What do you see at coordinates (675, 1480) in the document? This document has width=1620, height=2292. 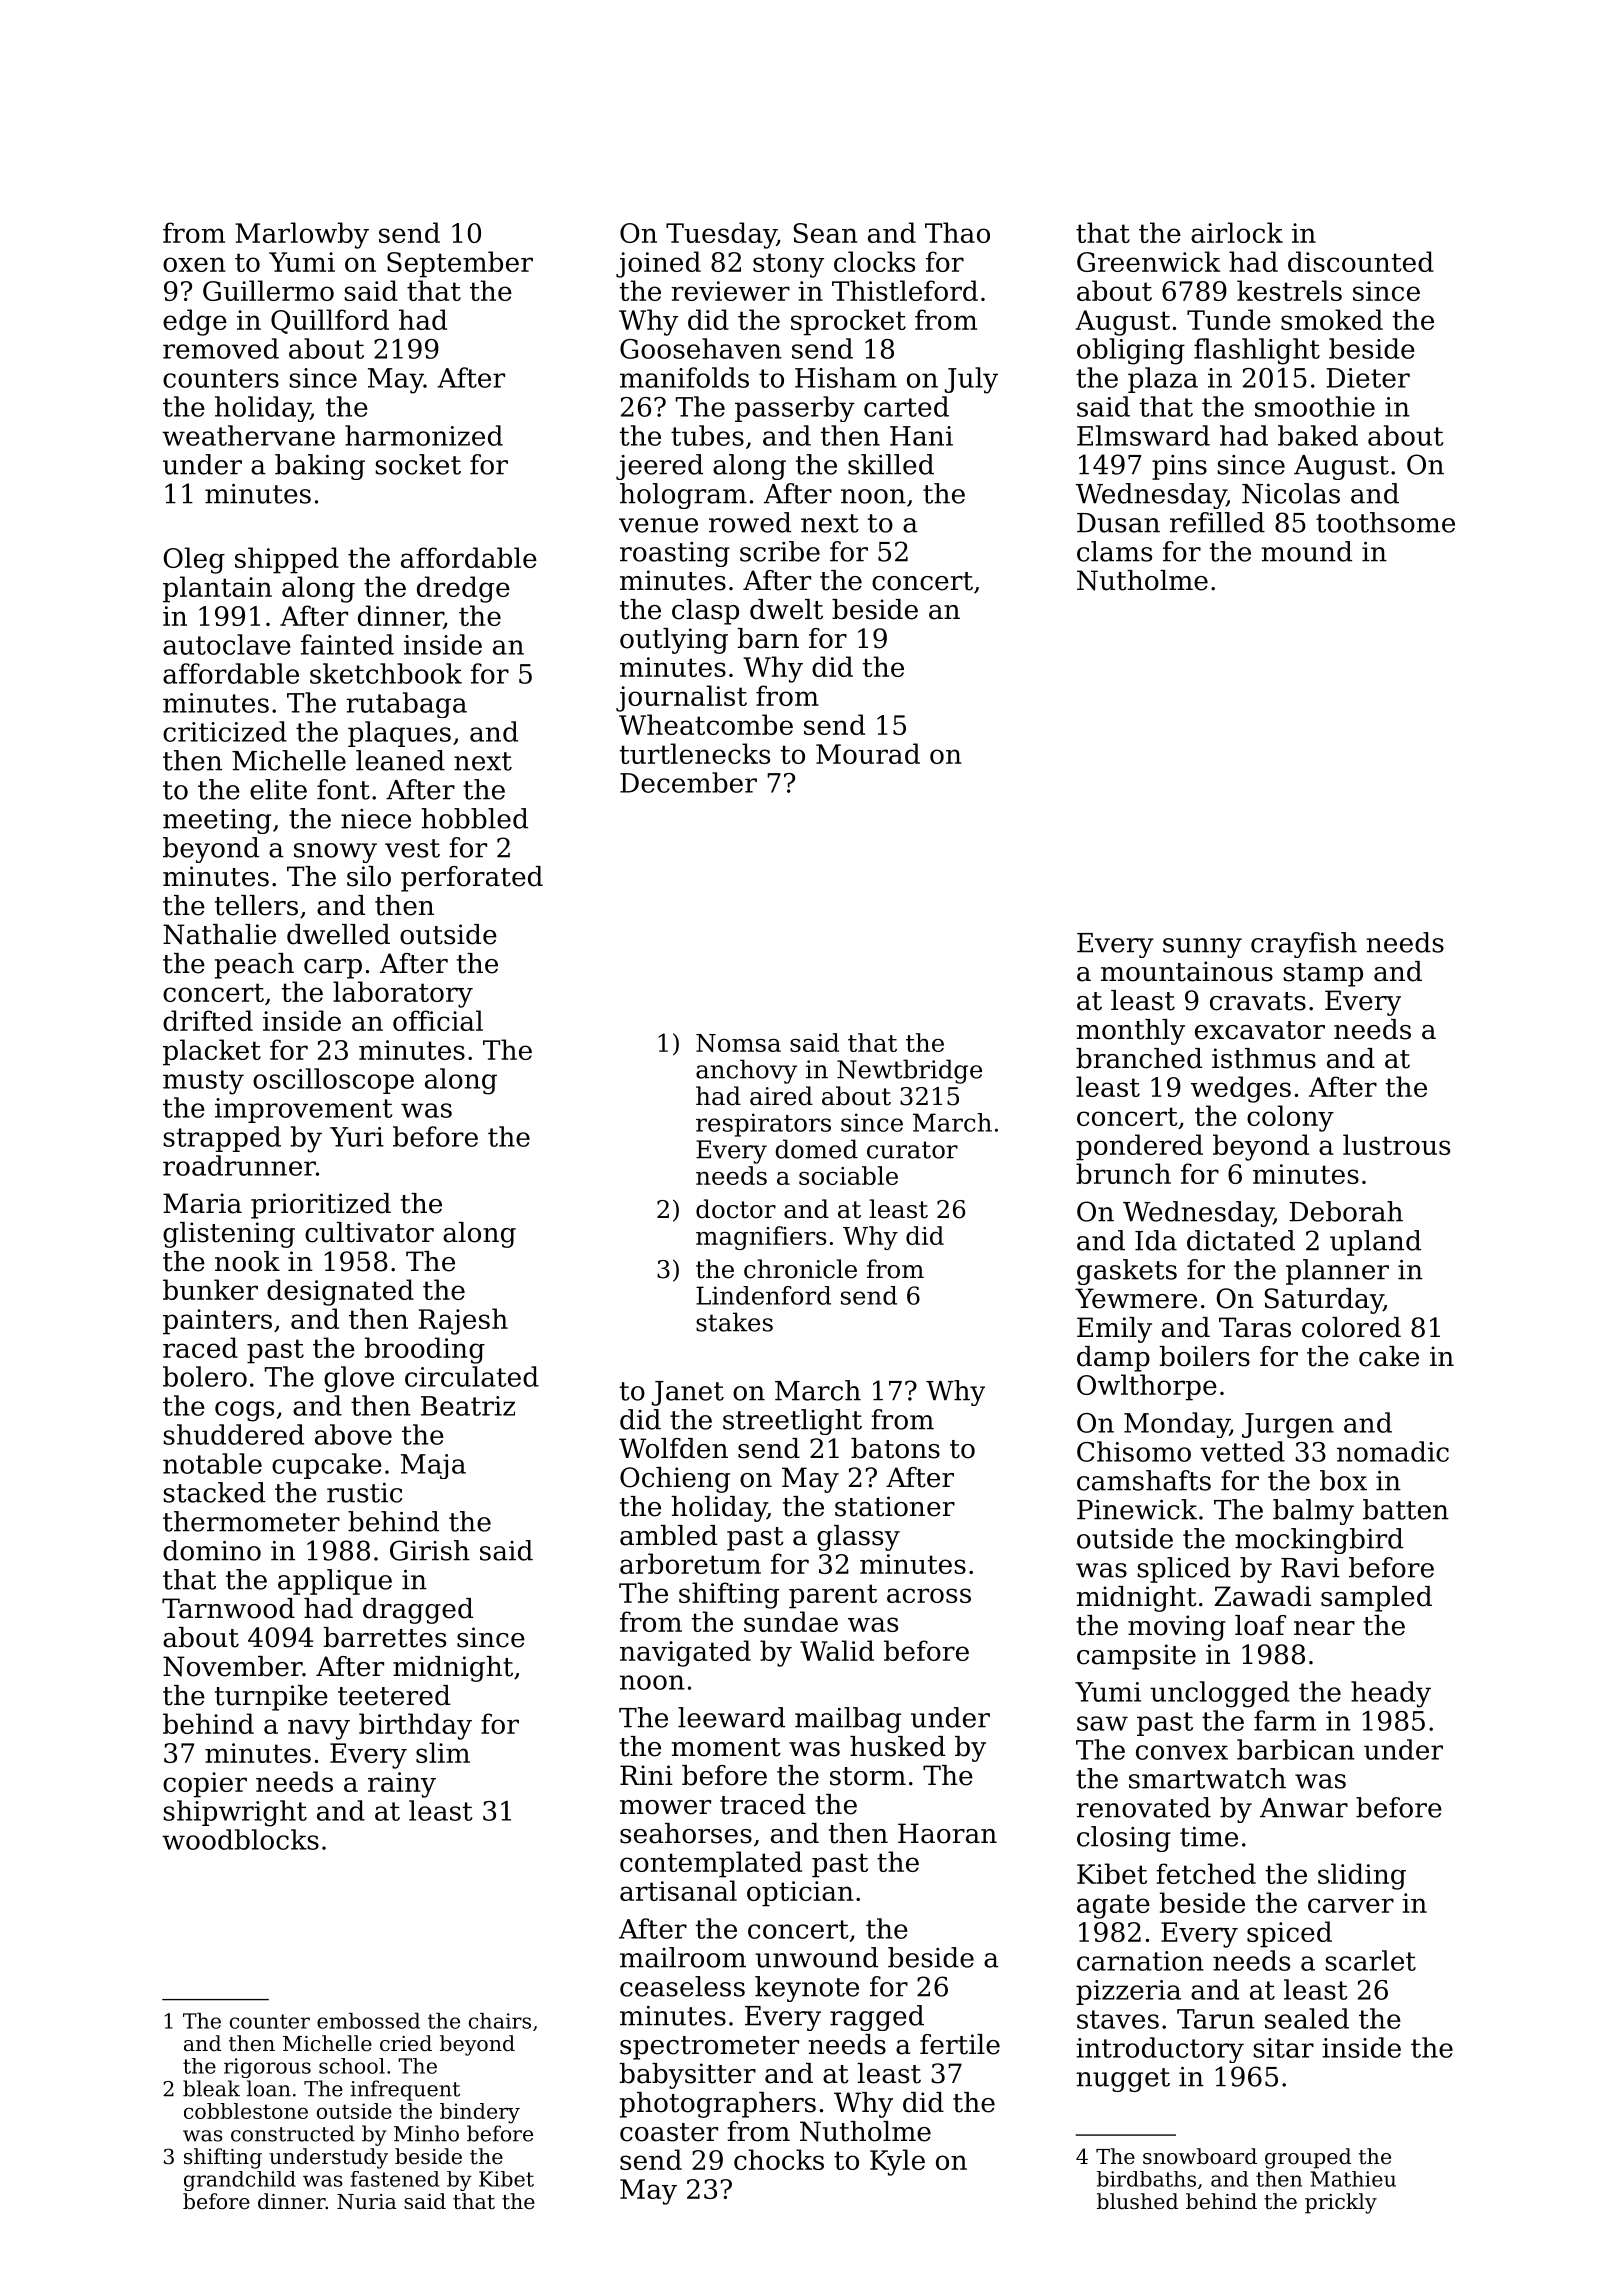 I see `Ochieng` at bounding box center [675, 1480].
